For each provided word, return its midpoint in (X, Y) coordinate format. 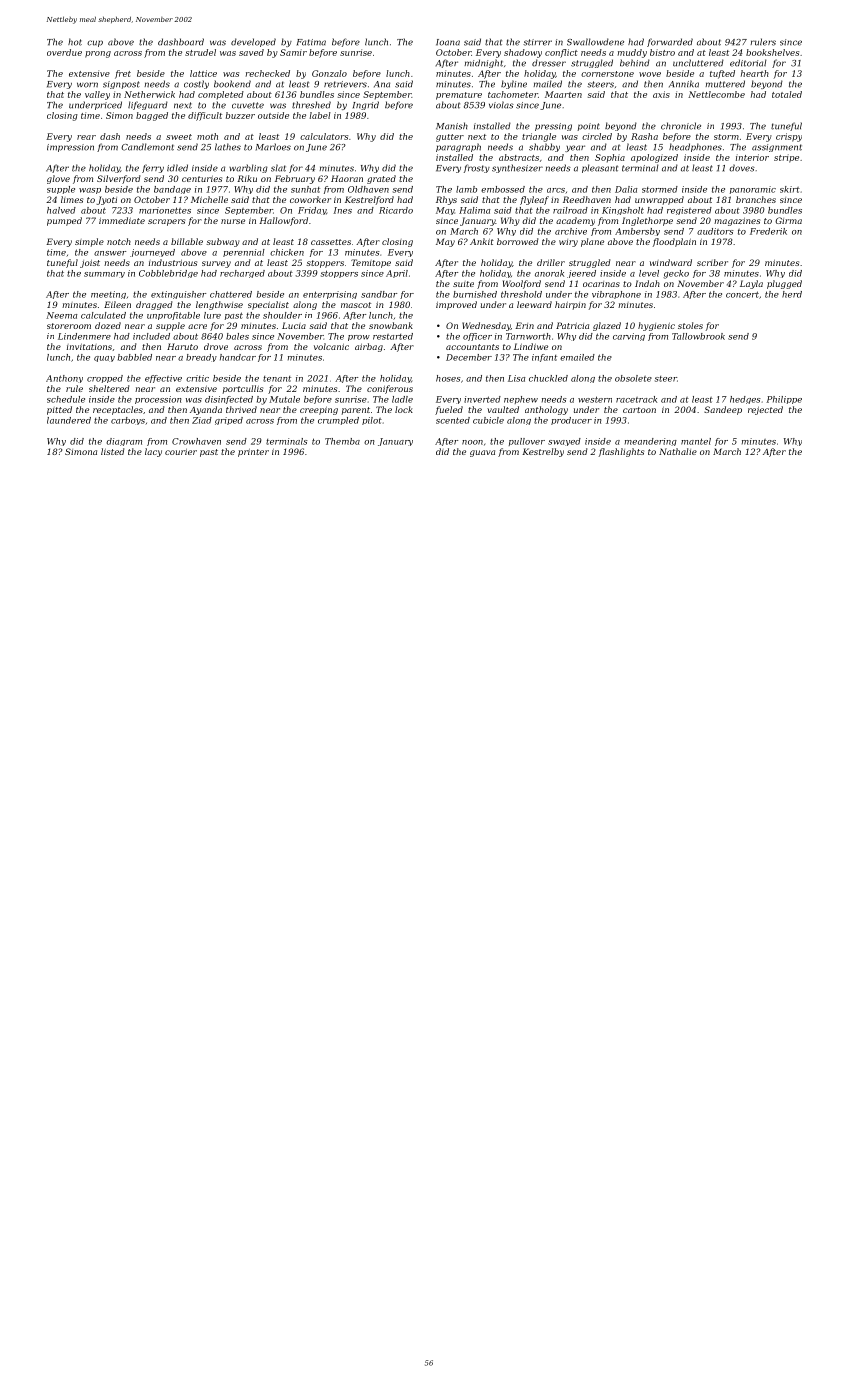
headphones (695, 147)
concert (742, 294)
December (469, 357)
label (320, 115)
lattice (203, 73)
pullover (527, 442)
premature (459, 96)
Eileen (117, 304)
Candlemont (147, 147)
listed (112, 451)
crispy (789, 137)
